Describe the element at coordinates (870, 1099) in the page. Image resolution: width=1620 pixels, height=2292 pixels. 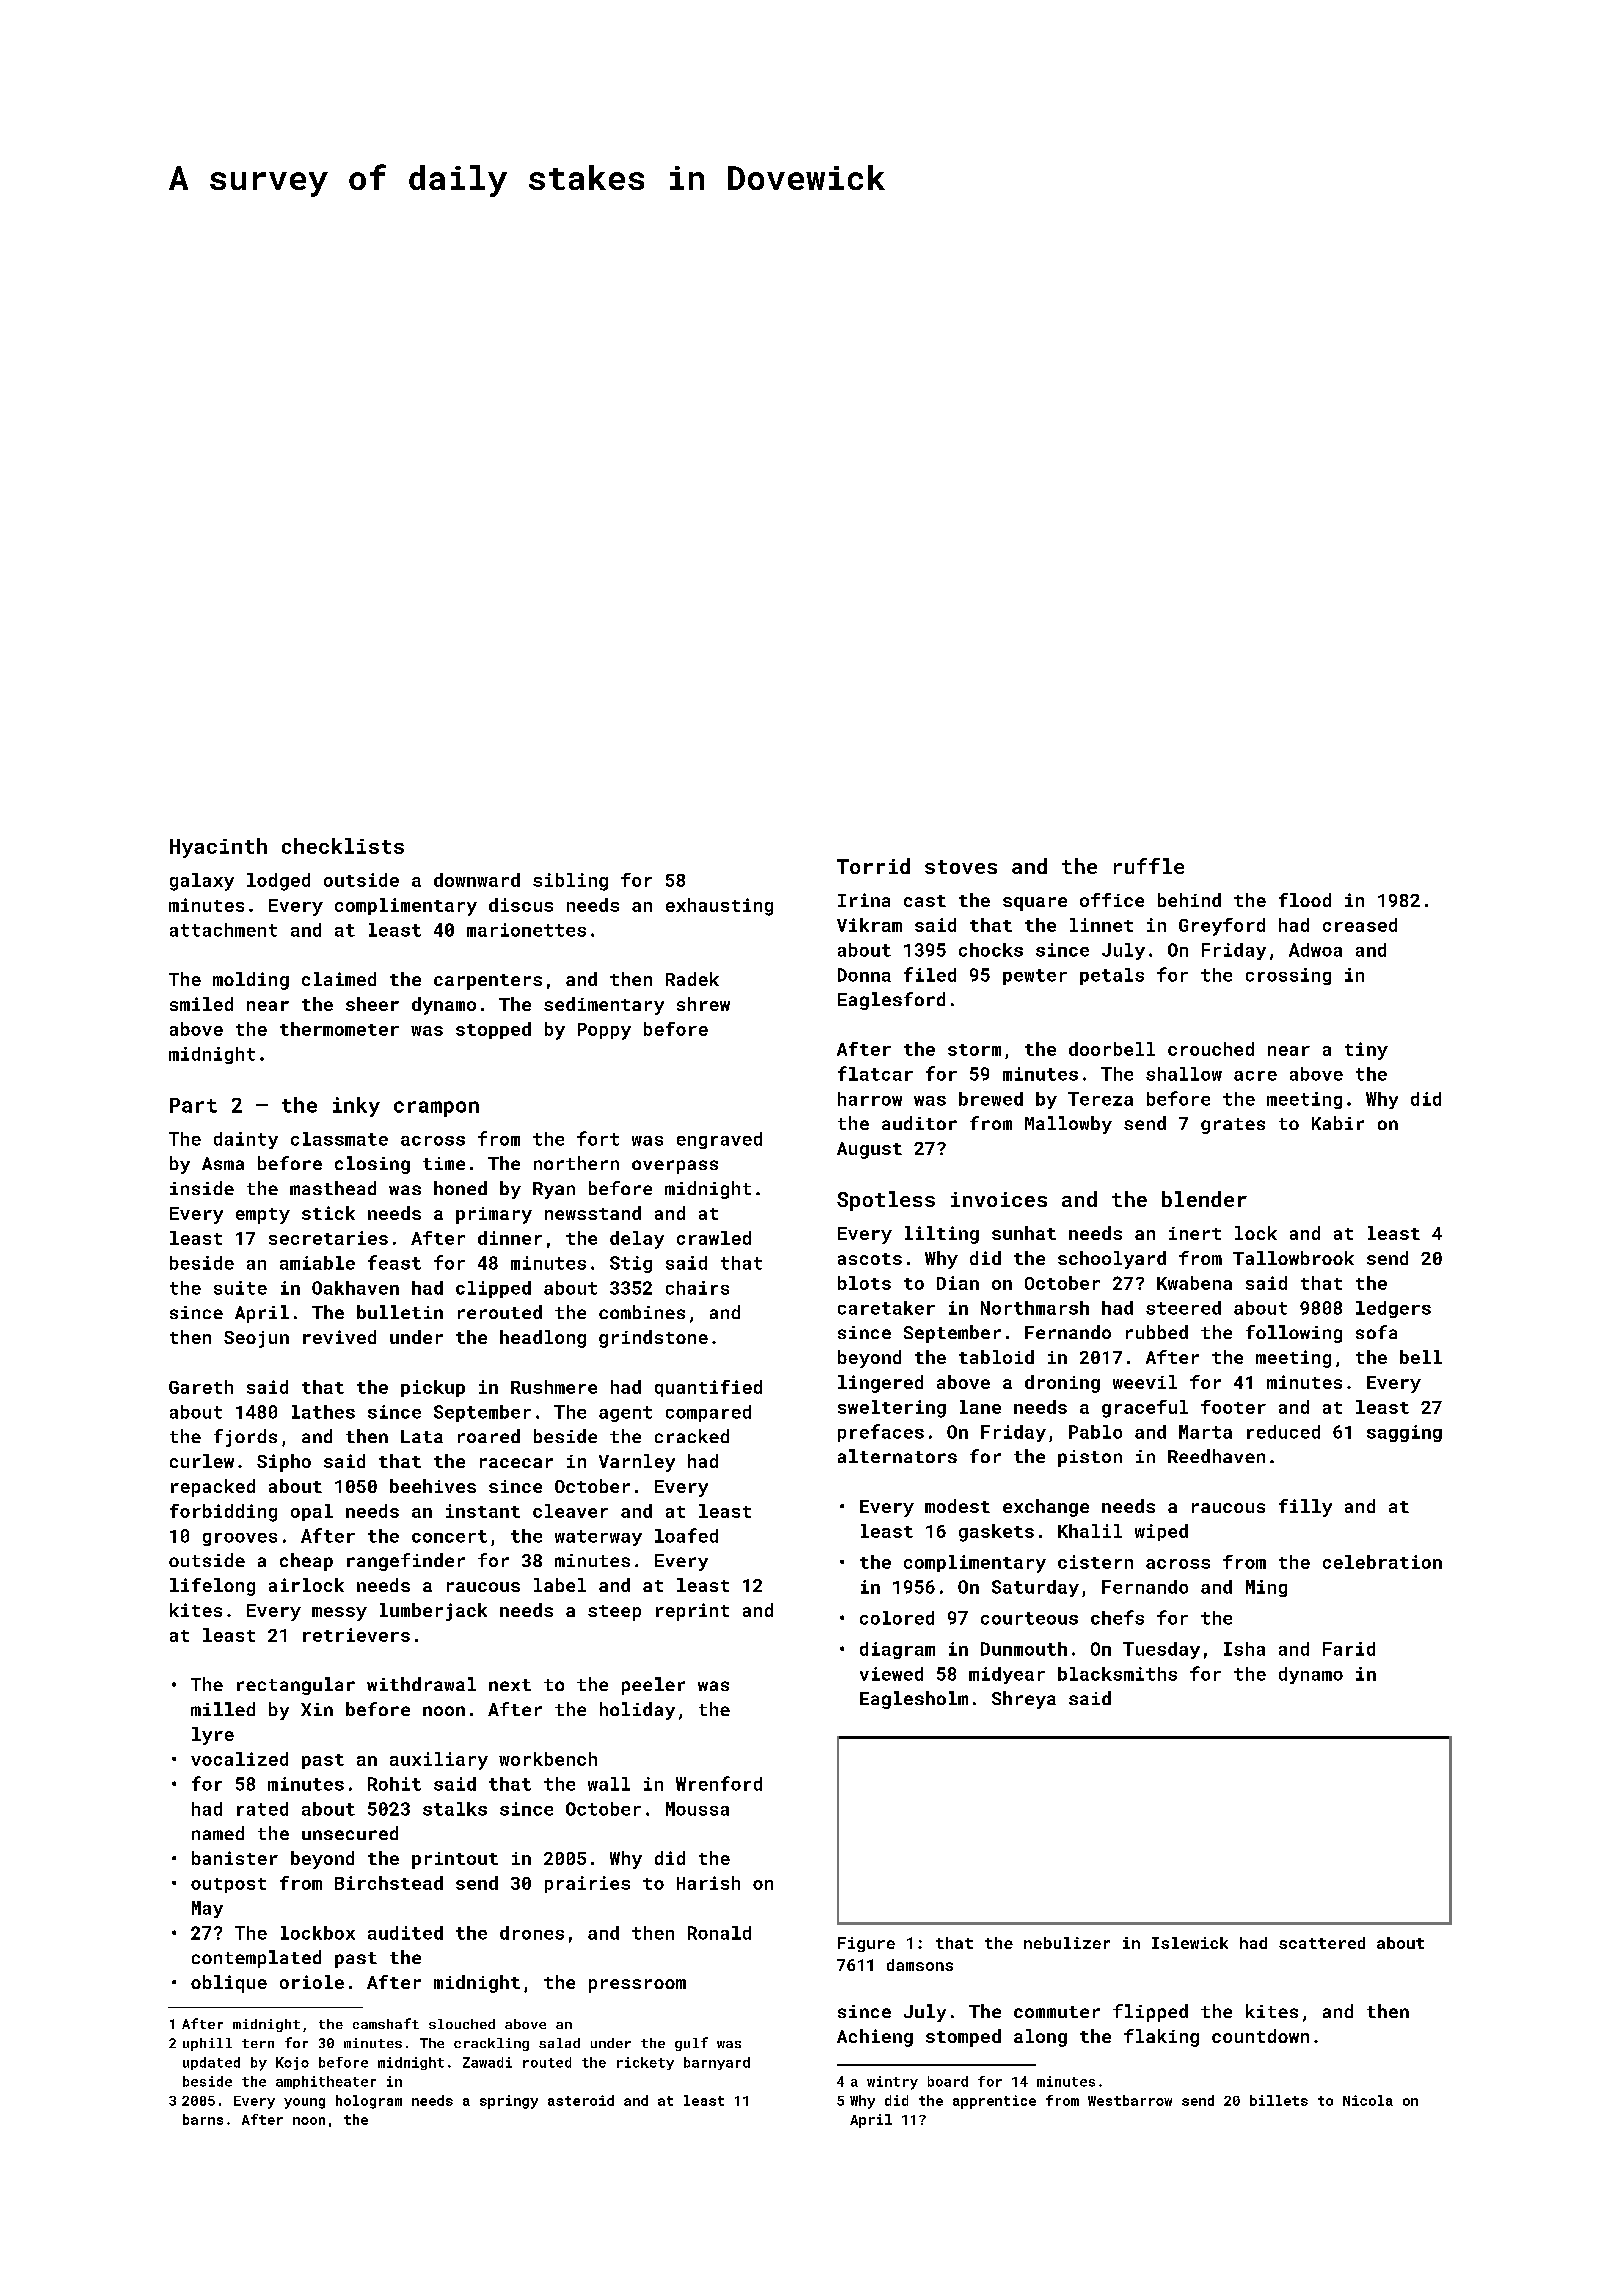
I see `harrow` at that location.
